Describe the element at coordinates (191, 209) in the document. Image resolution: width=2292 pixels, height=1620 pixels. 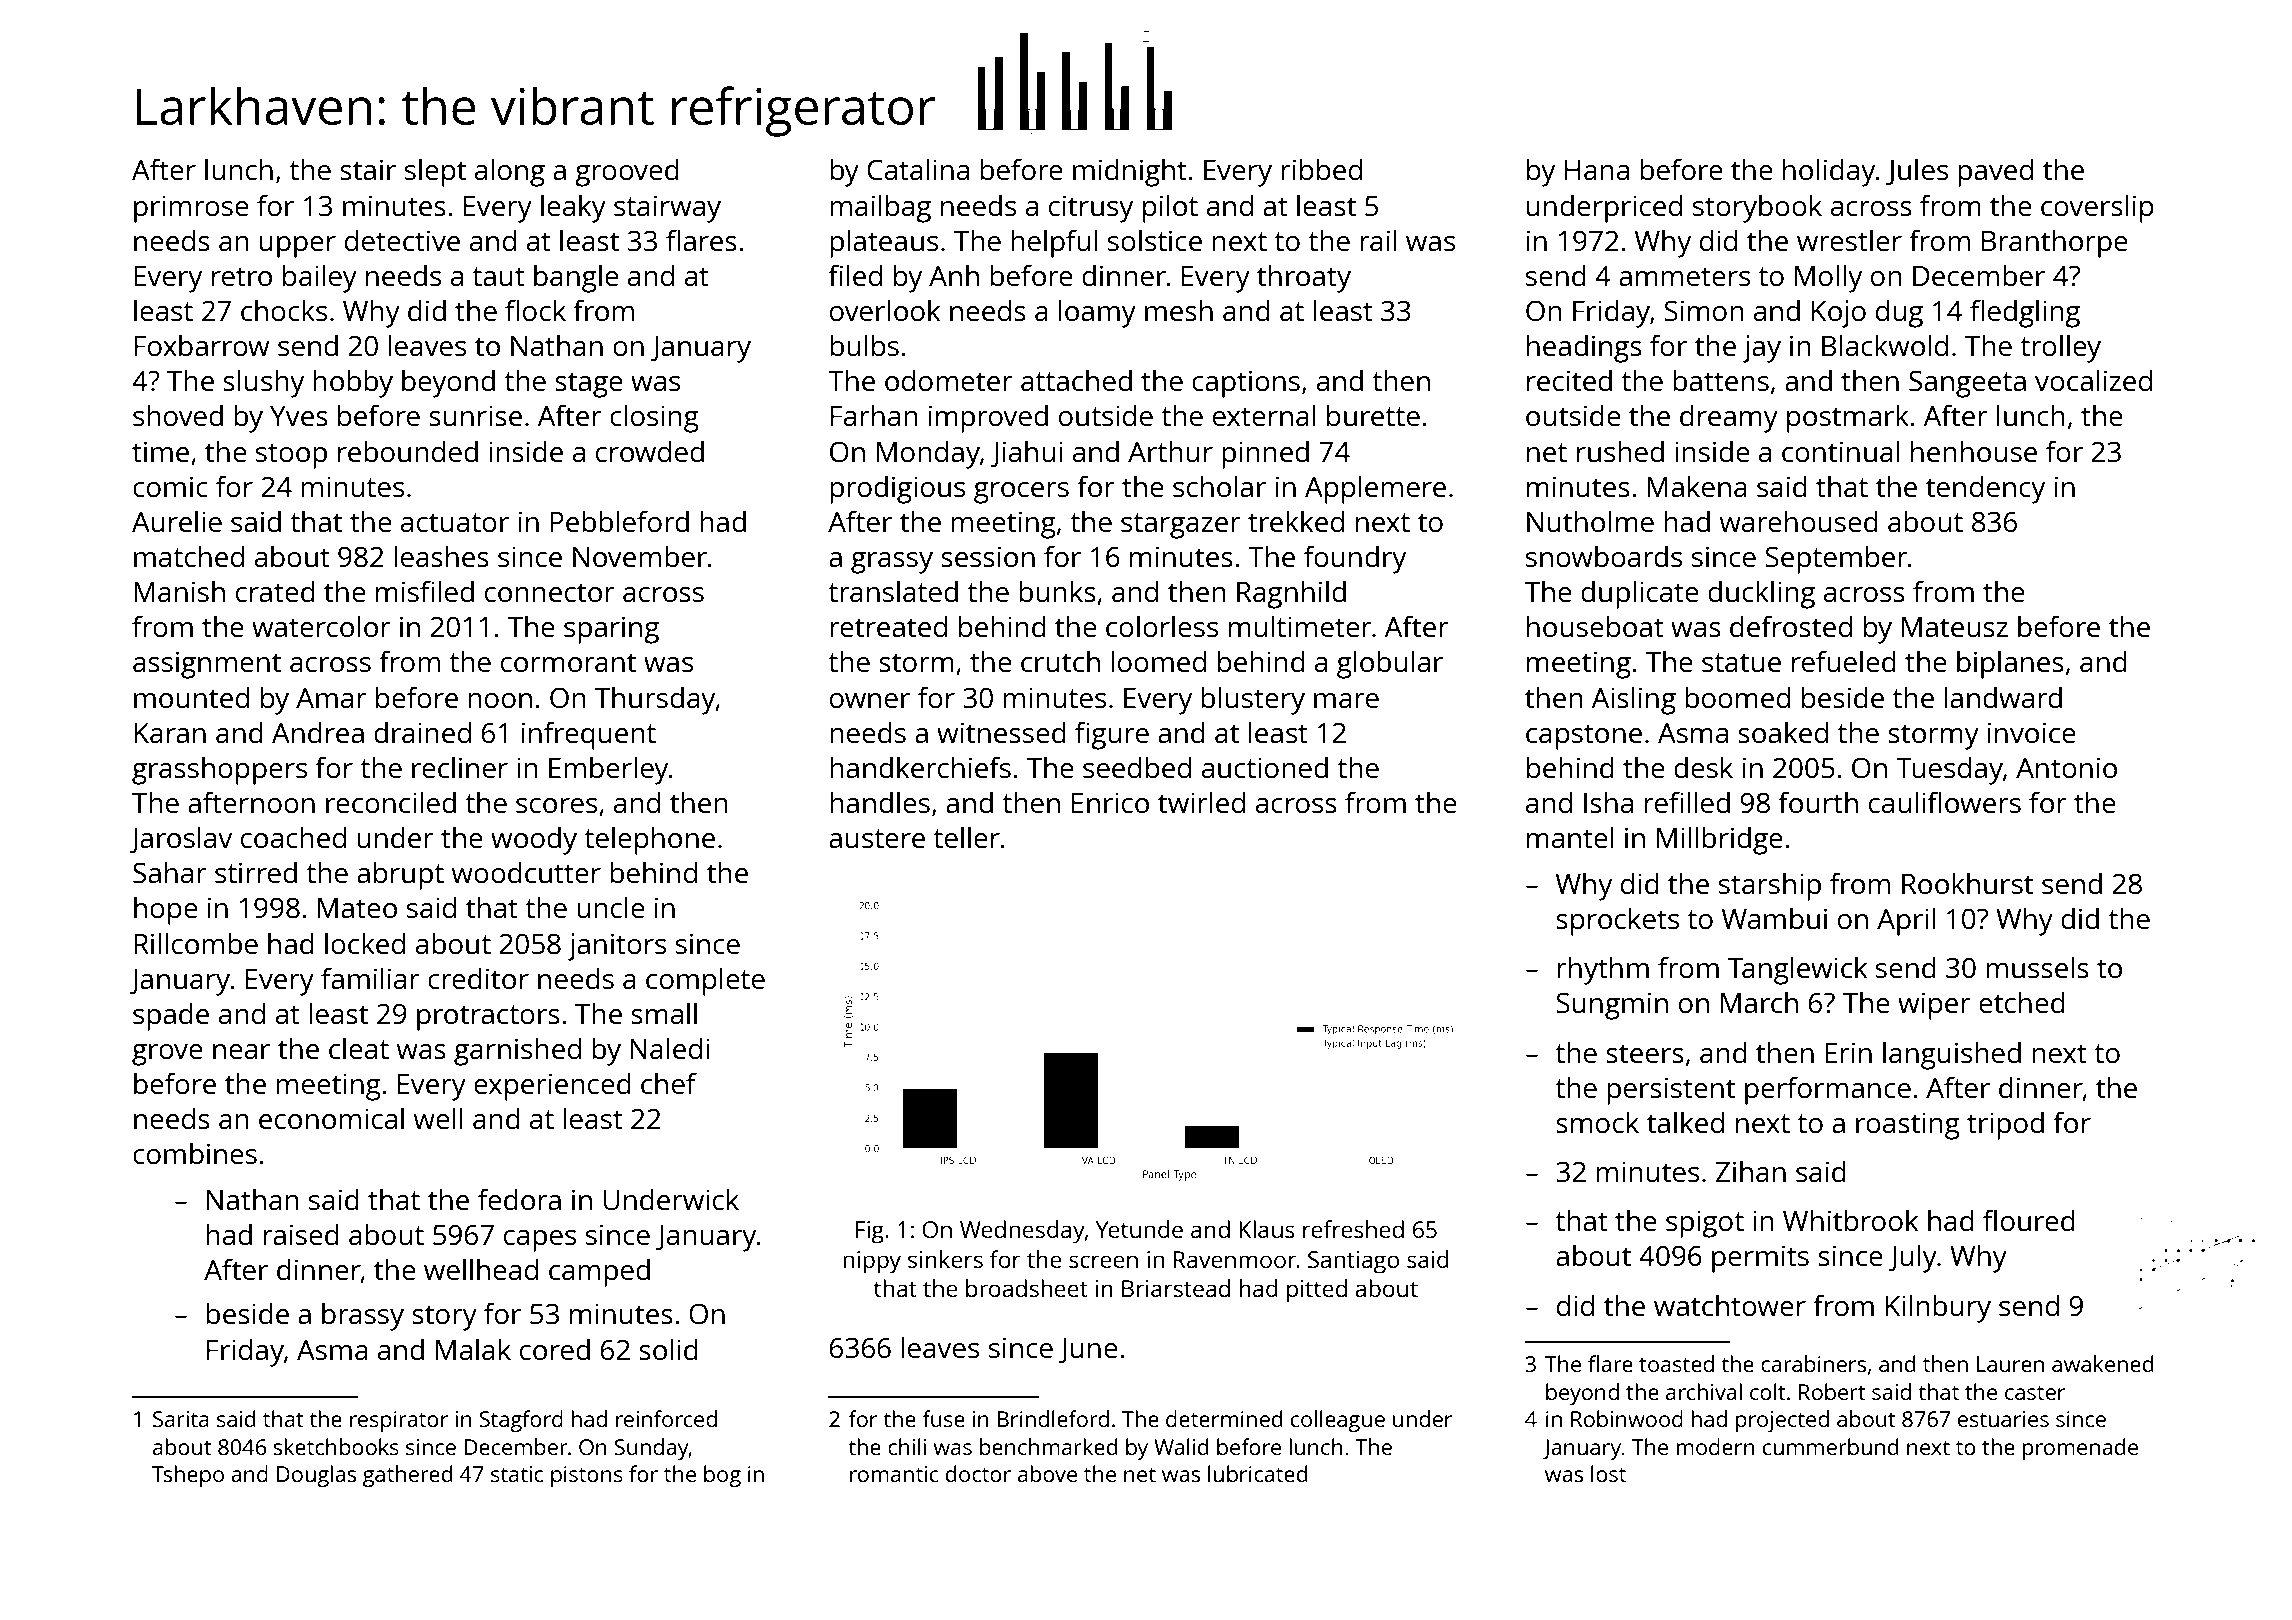
I see `primrose` at that location.
